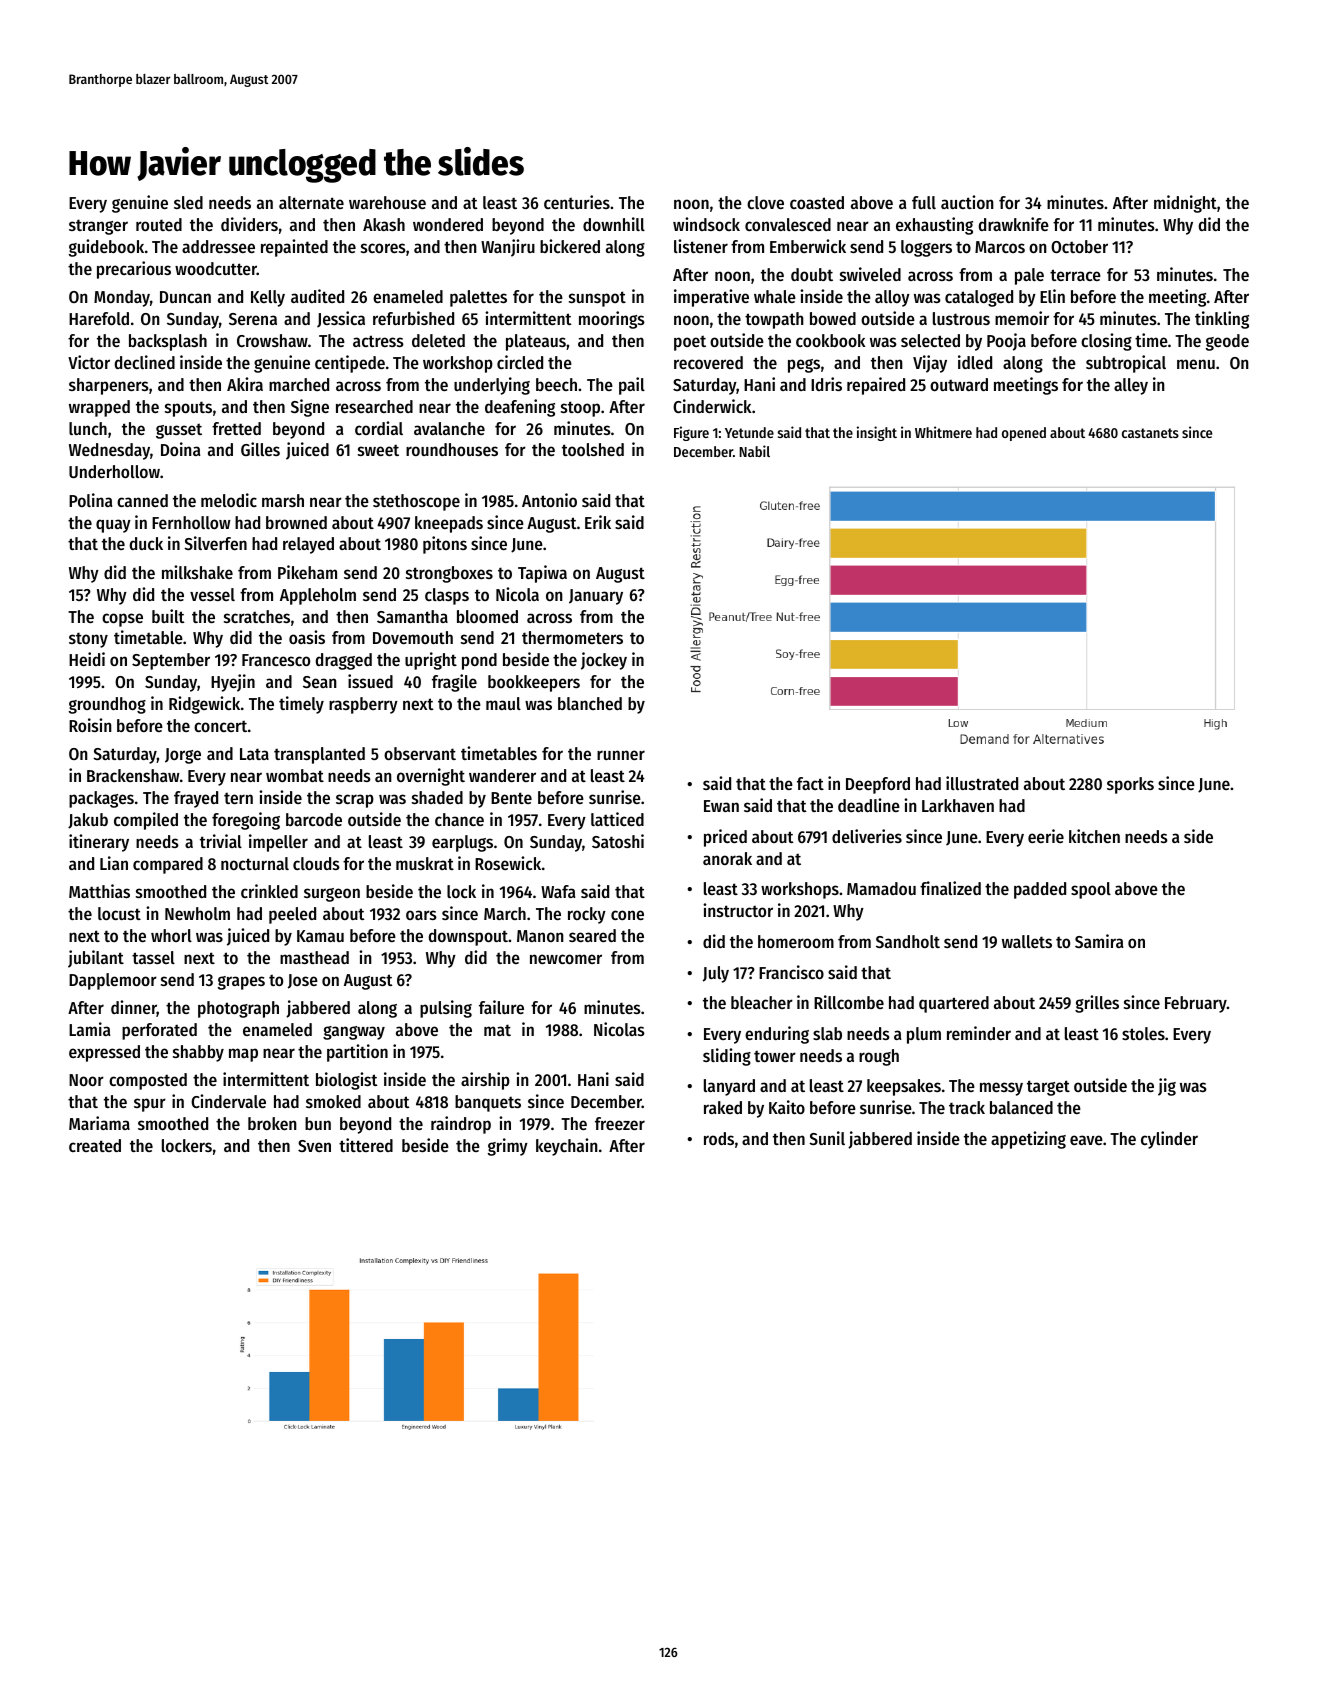 This document has width=1318, height=1705. What do you see at coordinates (567, 1147) in the document?
I see `keychain` at bounding box center [567, 1147].
